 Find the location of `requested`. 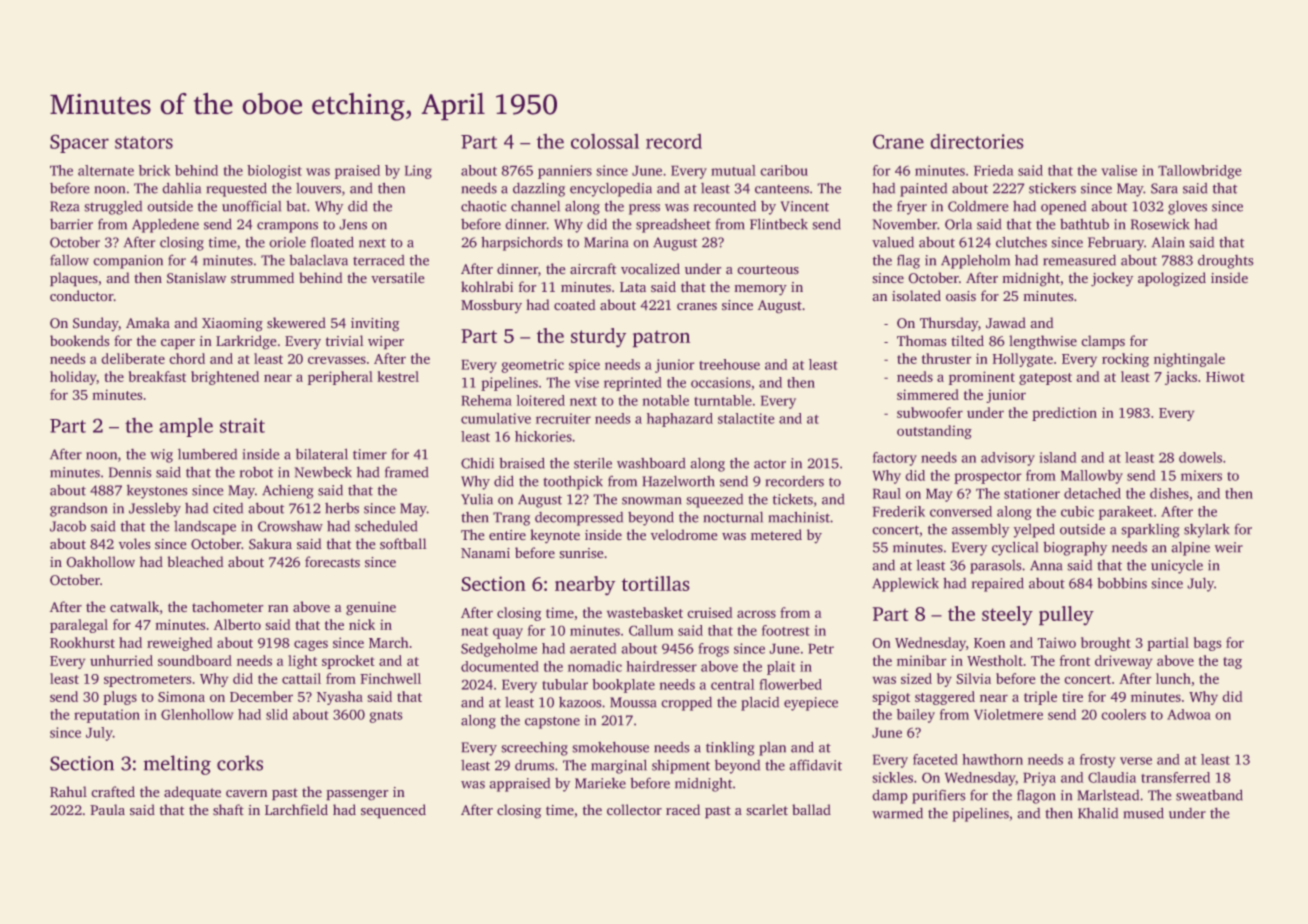

requested is located at coordinates (237, 190).
